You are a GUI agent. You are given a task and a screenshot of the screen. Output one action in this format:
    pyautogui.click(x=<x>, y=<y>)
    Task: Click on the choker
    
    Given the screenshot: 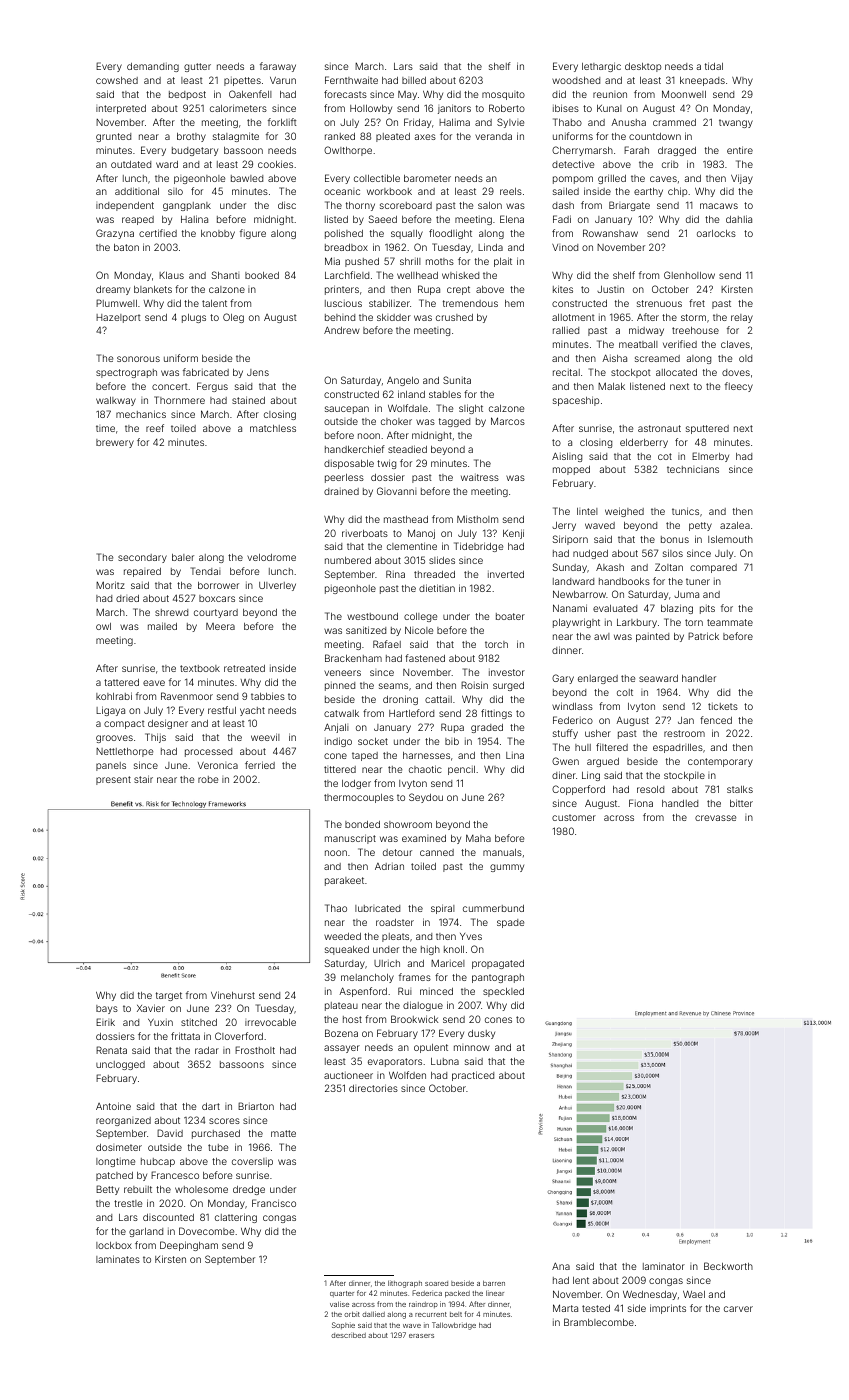 What is the action you would take?
    pyautogui.click(x=396, y=421)
